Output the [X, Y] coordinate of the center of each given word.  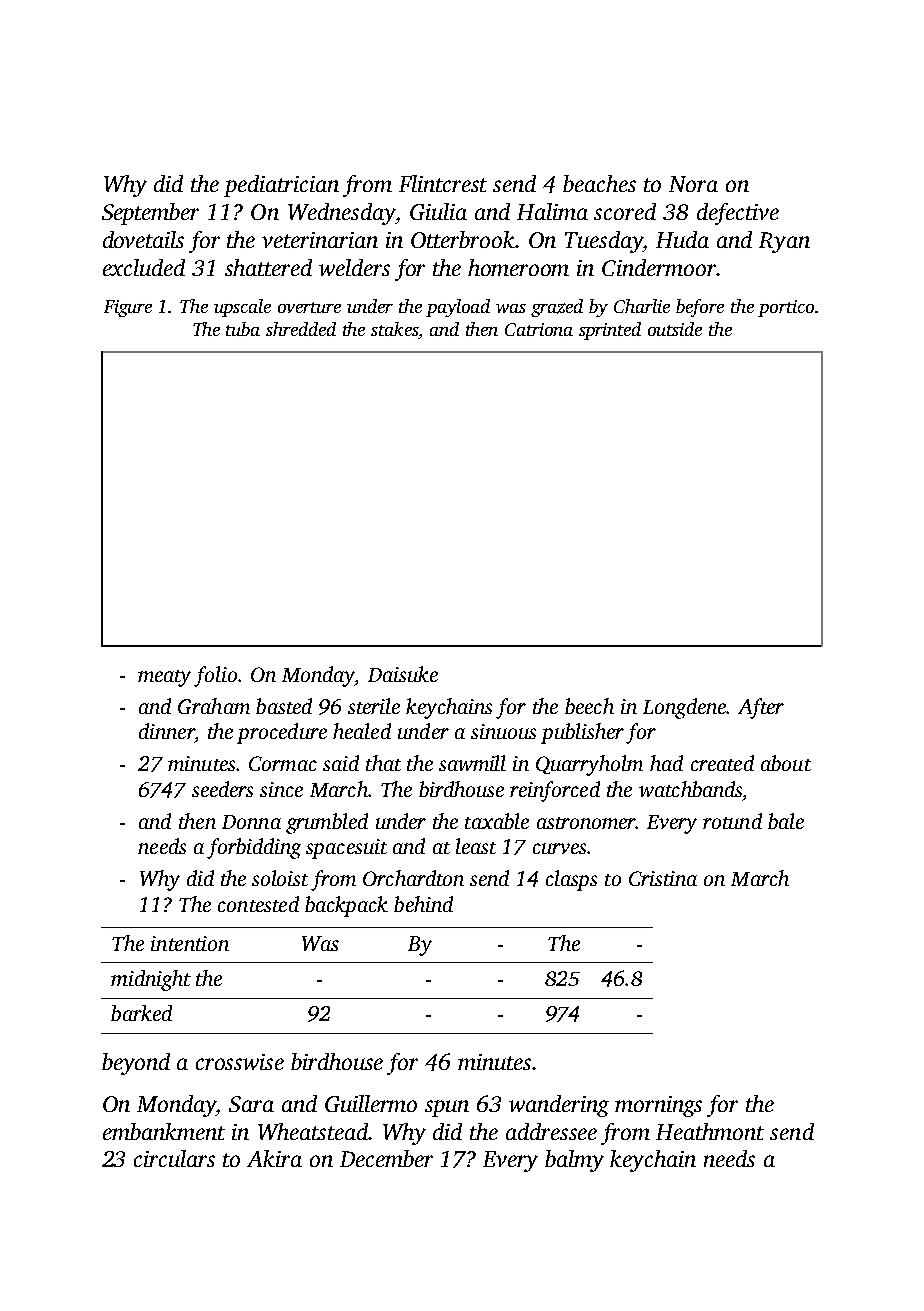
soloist [280, 878]
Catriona [539, 329]
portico [786, 308]
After [761, 708]
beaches [599, 183]
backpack [346, 906]
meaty [164, 678]
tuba [243, 329]
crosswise [240, 1062]
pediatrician [281, 186]
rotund [732, 821]
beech [589, 706]
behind [423, 904]
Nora [693, 184]
